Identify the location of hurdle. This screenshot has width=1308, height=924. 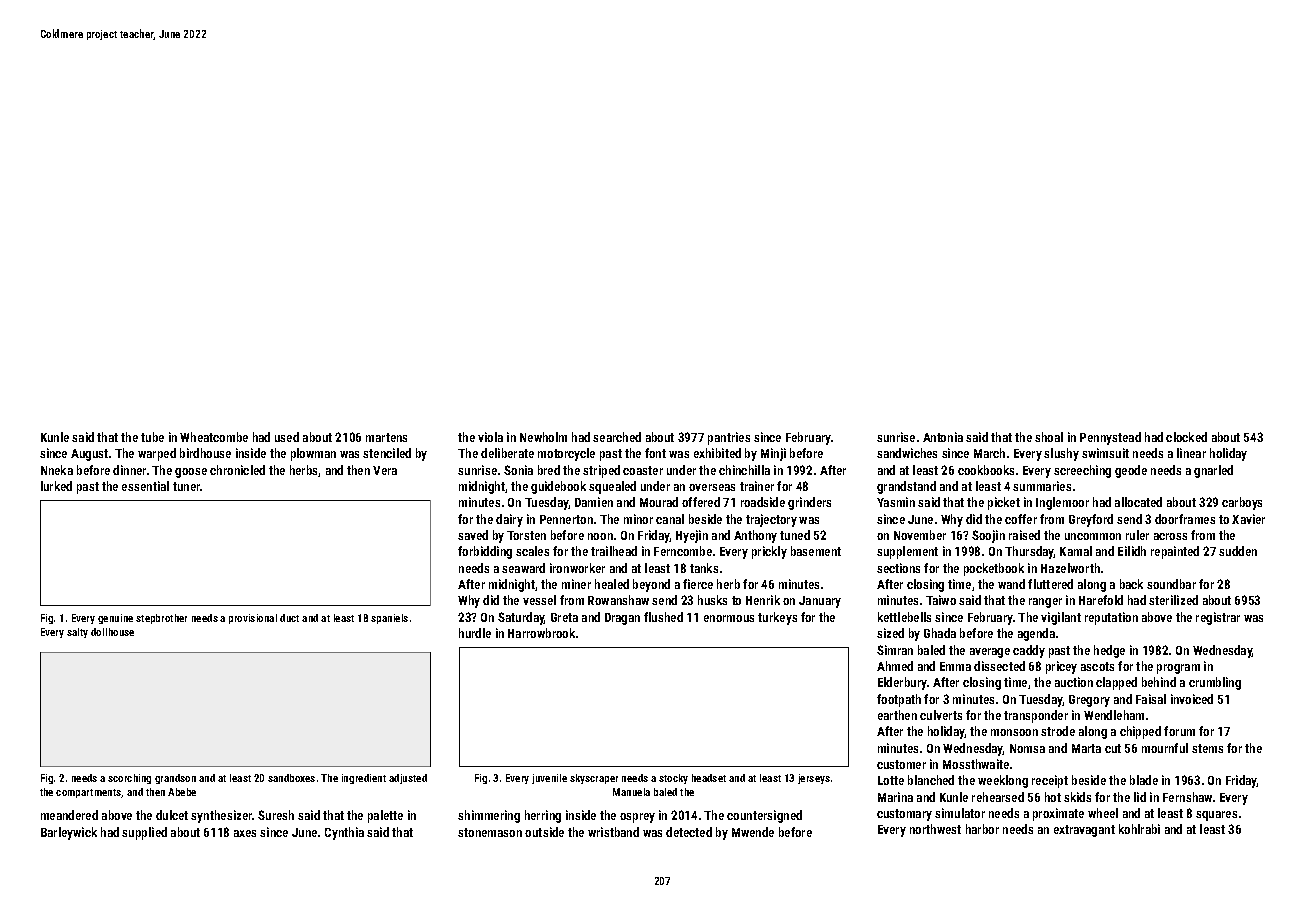
(475, 633).
